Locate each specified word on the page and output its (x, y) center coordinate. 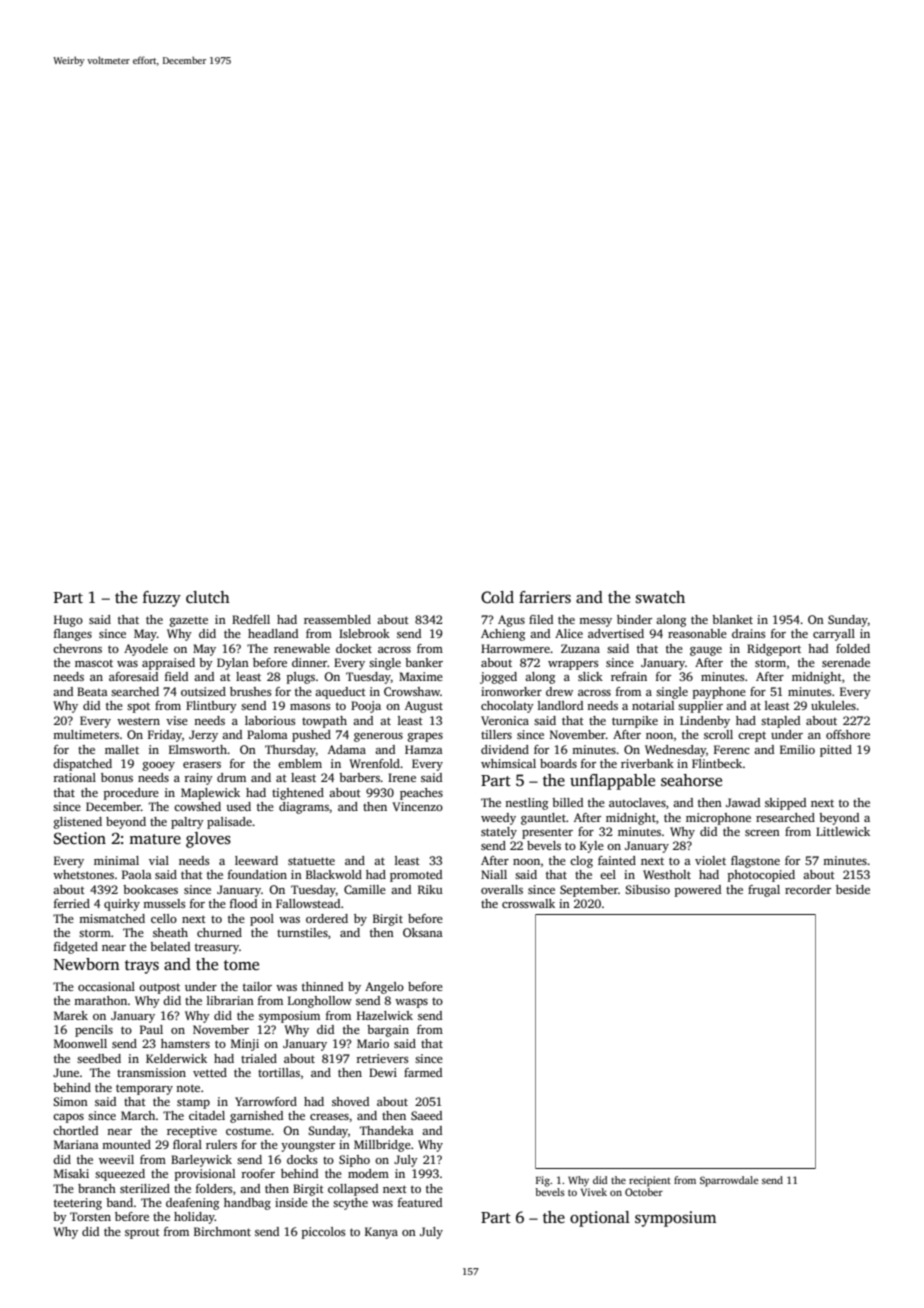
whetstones (83, 874)
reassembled (337, 619)
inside (291, 1202)
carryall (834, 635)
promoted (416, 876)
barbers (359, 777)
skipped (785, 804)
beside (853, 889)
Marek (71, 1015)
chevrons (77, 648)
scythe (350, 1204)
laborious (270, 720)
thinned (322, 986)
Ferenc (732, 749)
